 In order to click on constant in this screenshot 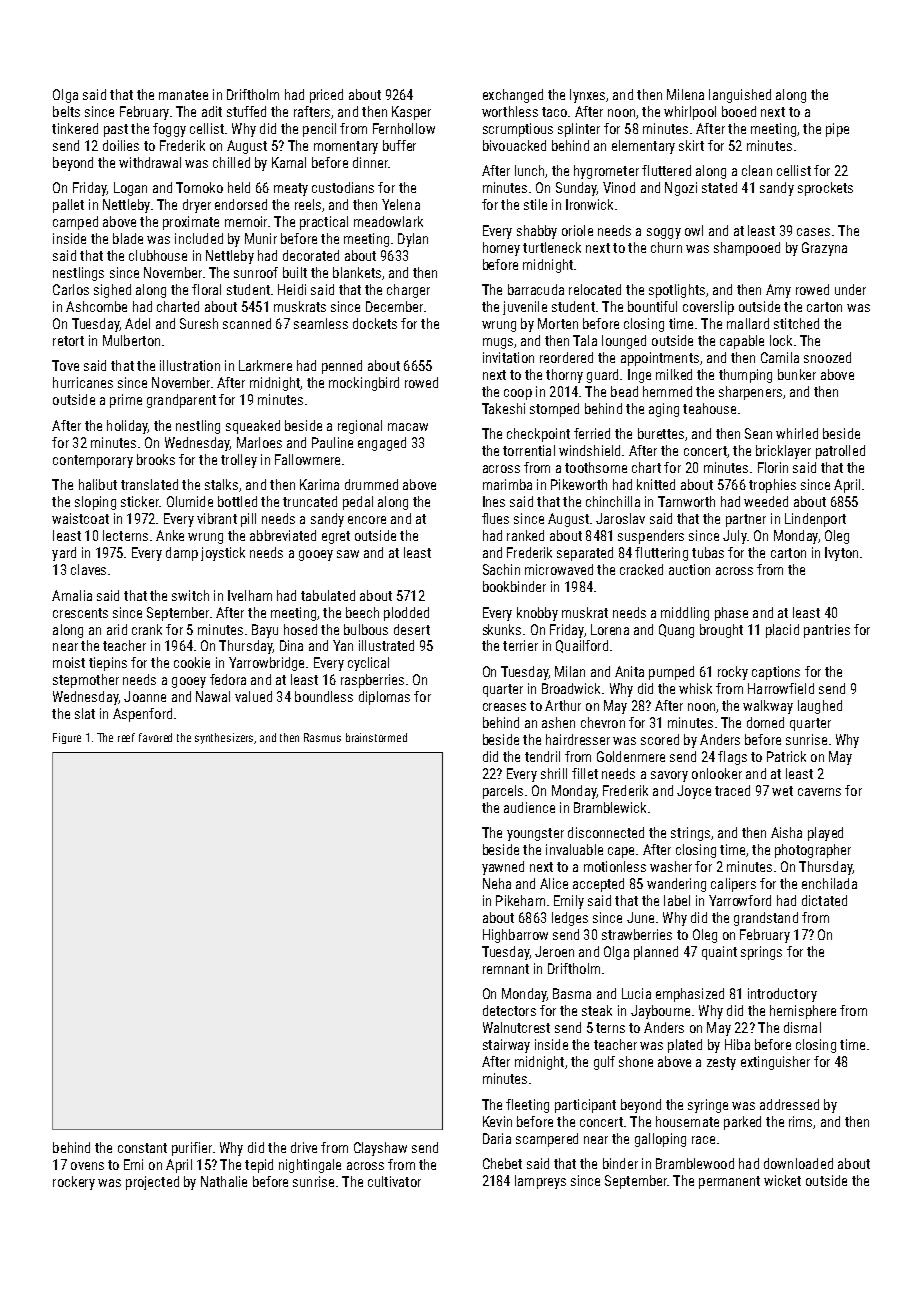, I will do `click(142, 1148)`.
